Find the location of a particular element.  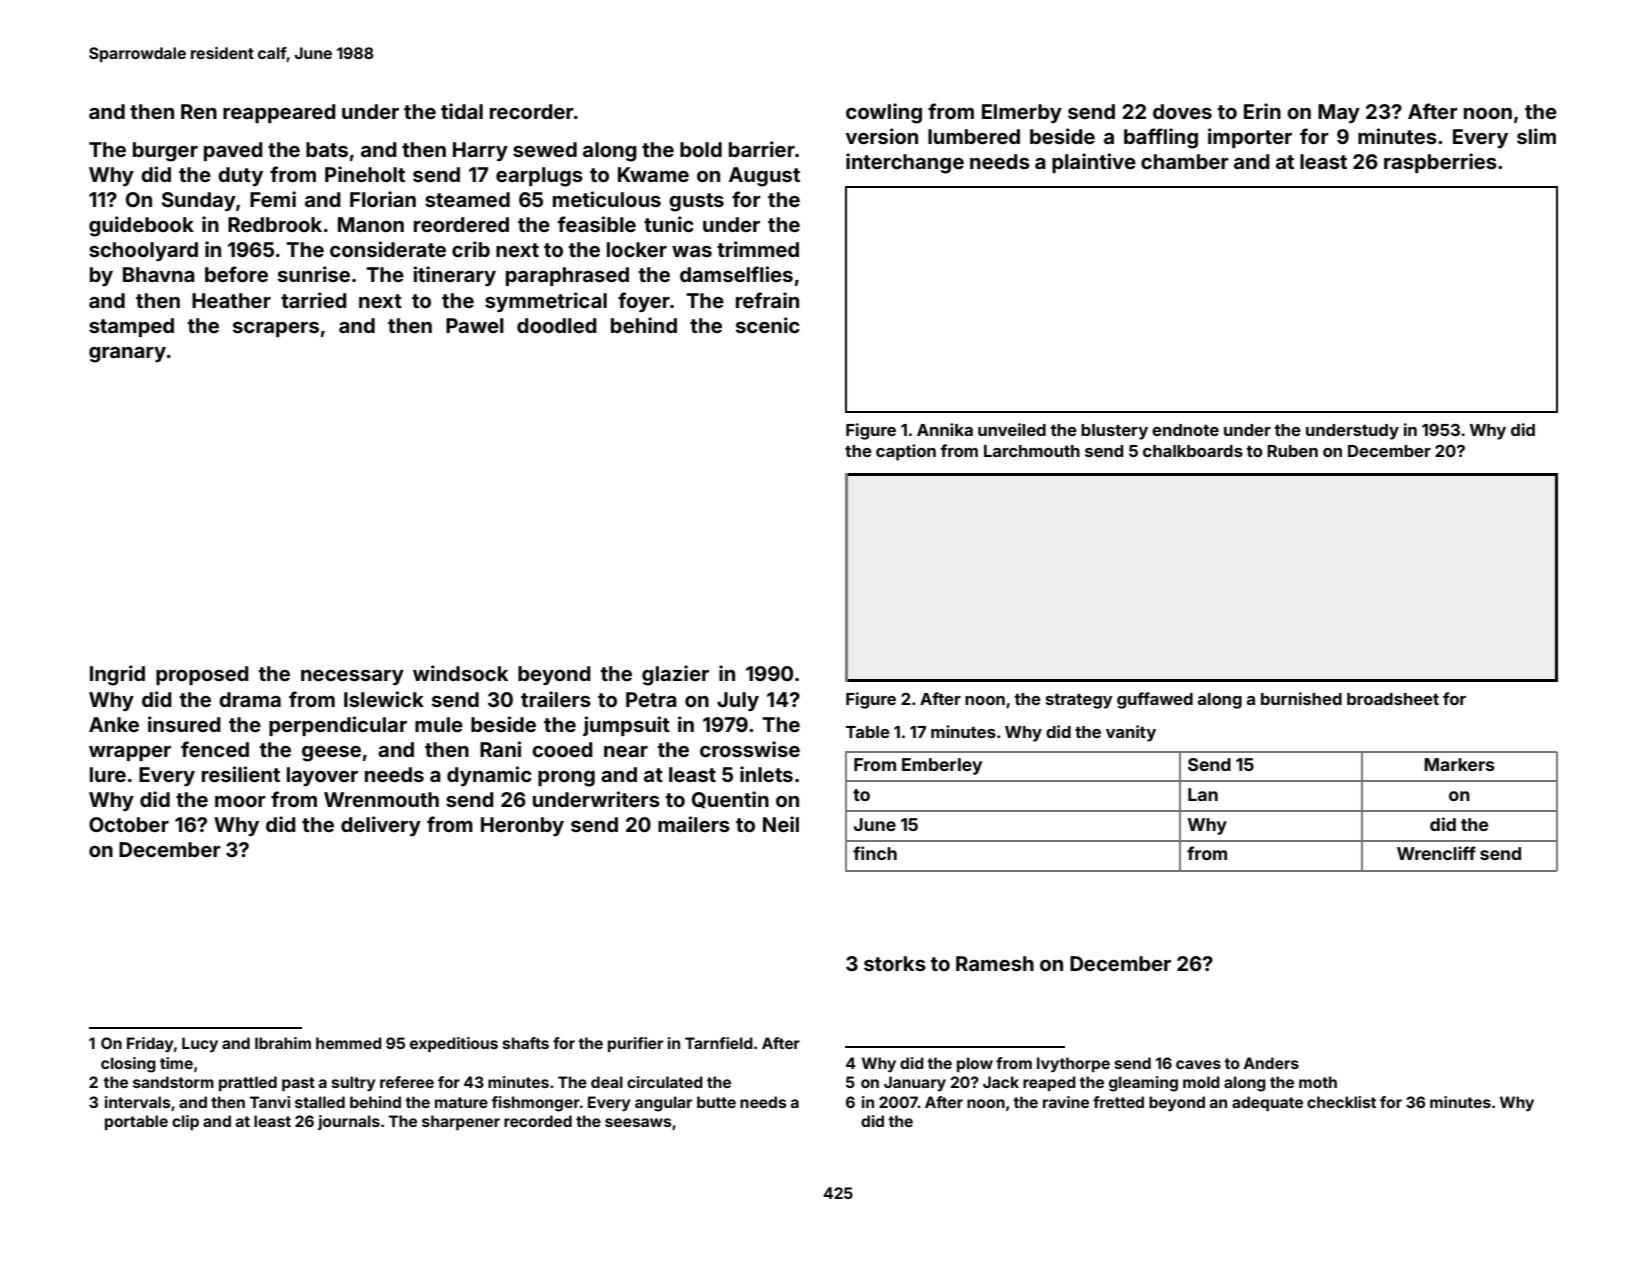

reappeared is located at coordinates (279, 113).
